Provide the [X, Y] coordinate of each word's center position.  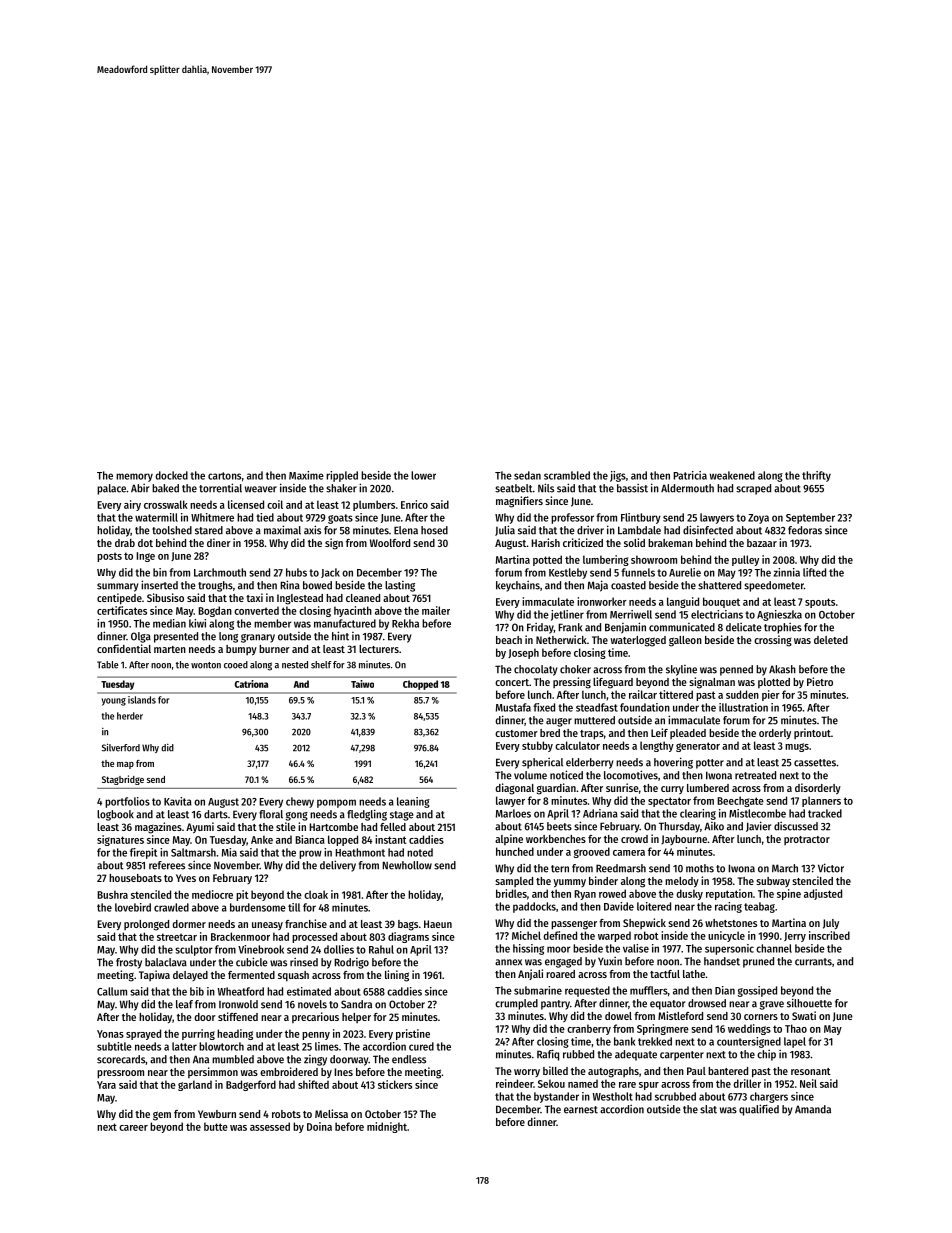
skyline [681, 670]
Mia [229, 852]
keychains [518, 586]
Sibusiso [165, 597]
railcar [643, 694]
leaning [413, 802]
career [133, 1128]
